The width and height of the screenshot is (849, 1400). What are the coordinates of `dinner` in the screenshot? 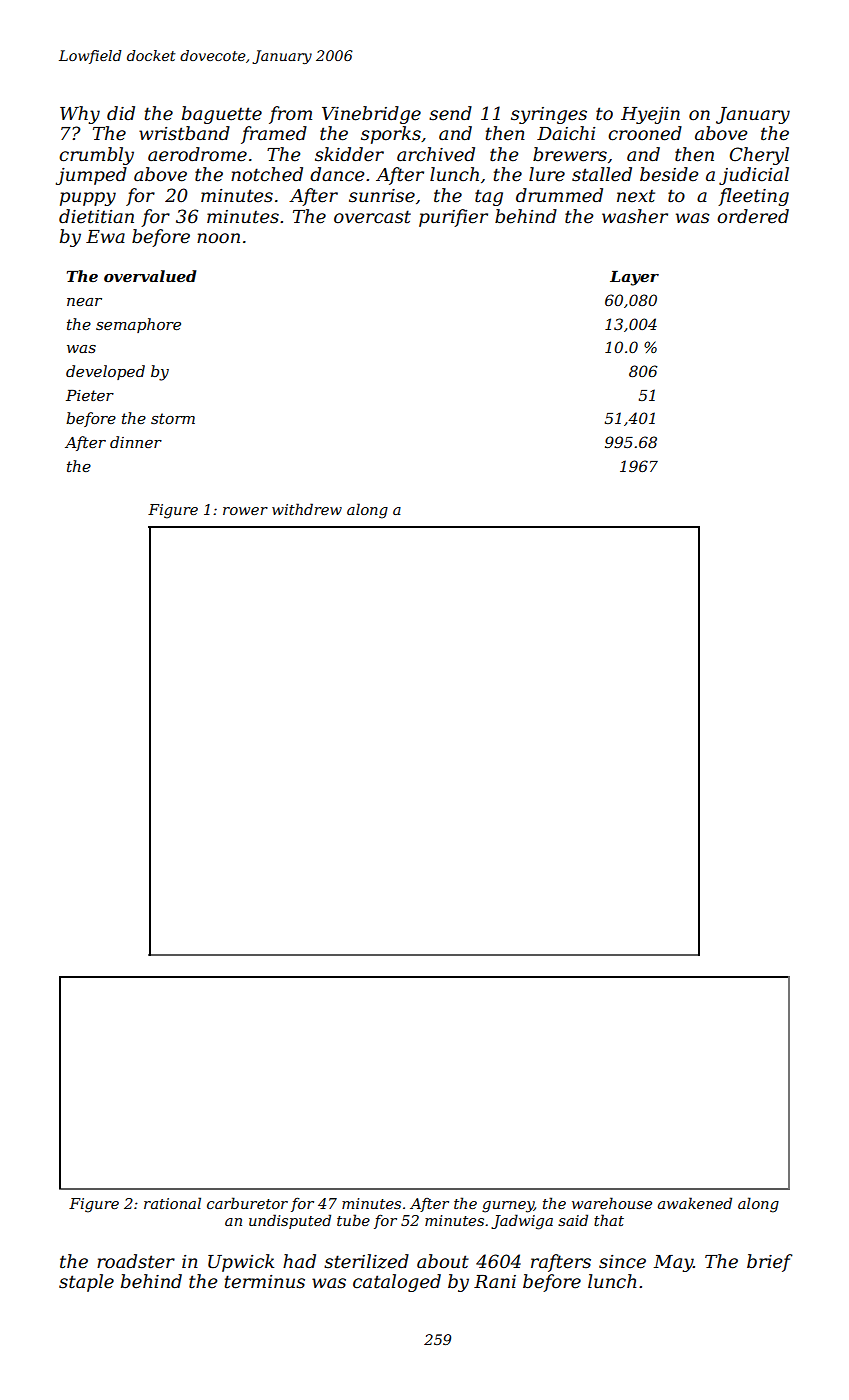 It's located at (136, 442).
